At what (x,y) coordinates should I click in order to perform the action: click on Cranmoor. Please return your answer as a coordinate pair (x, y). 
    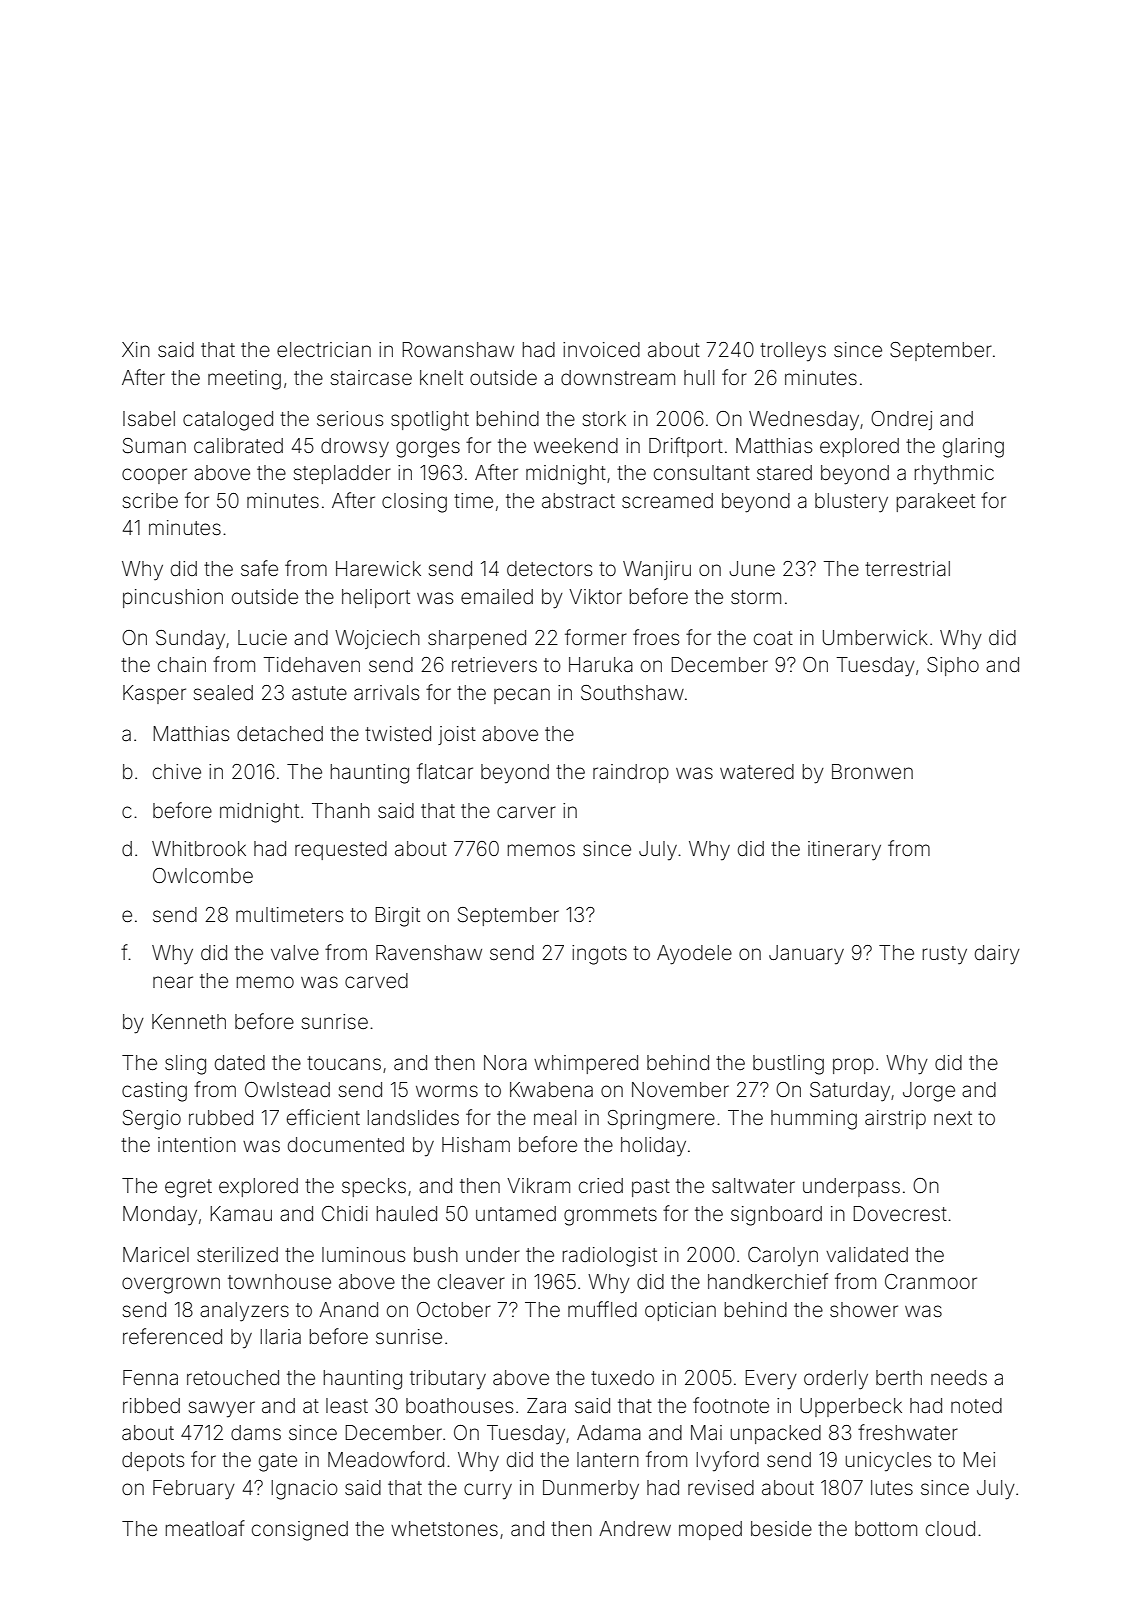
    Looking at the image, I should click on (931, 1281).
